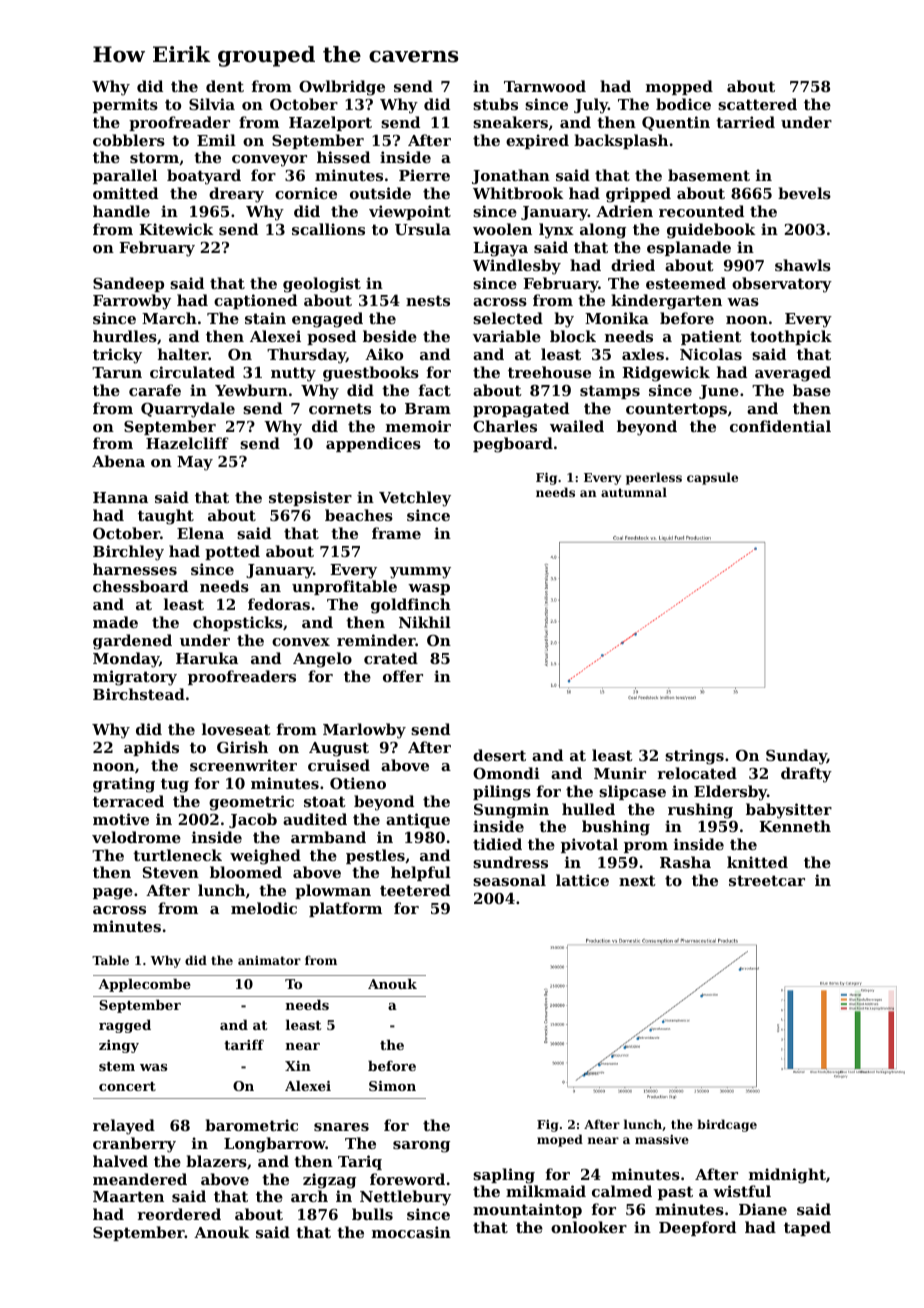 The height and width of the image is (1308, 924). Describe the element at coordinates (392, 1086) in the image. I see `Simon` at that location.
